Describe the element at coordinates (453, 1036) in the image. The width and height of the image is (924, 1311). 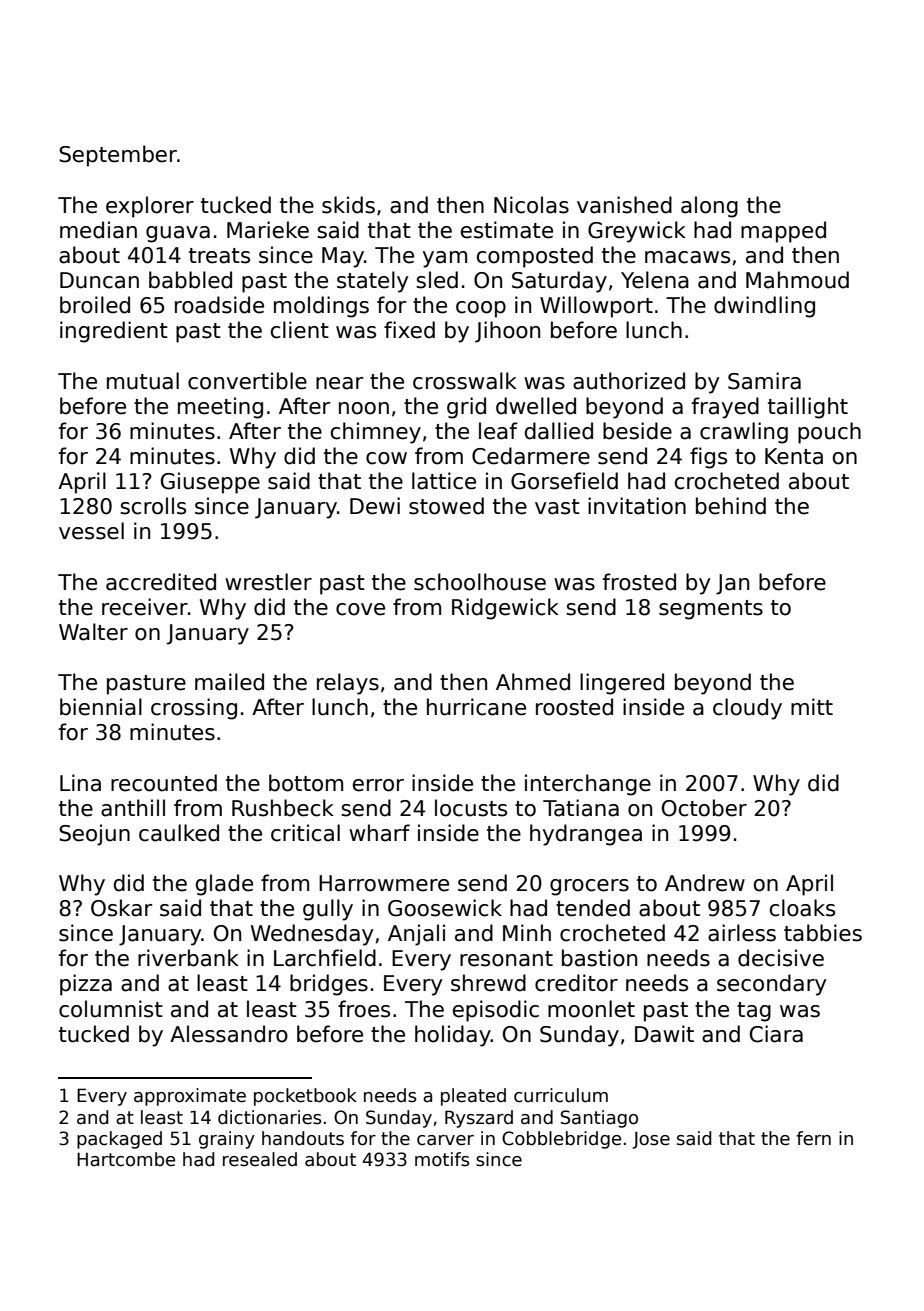
I see `holiday` at that location.
